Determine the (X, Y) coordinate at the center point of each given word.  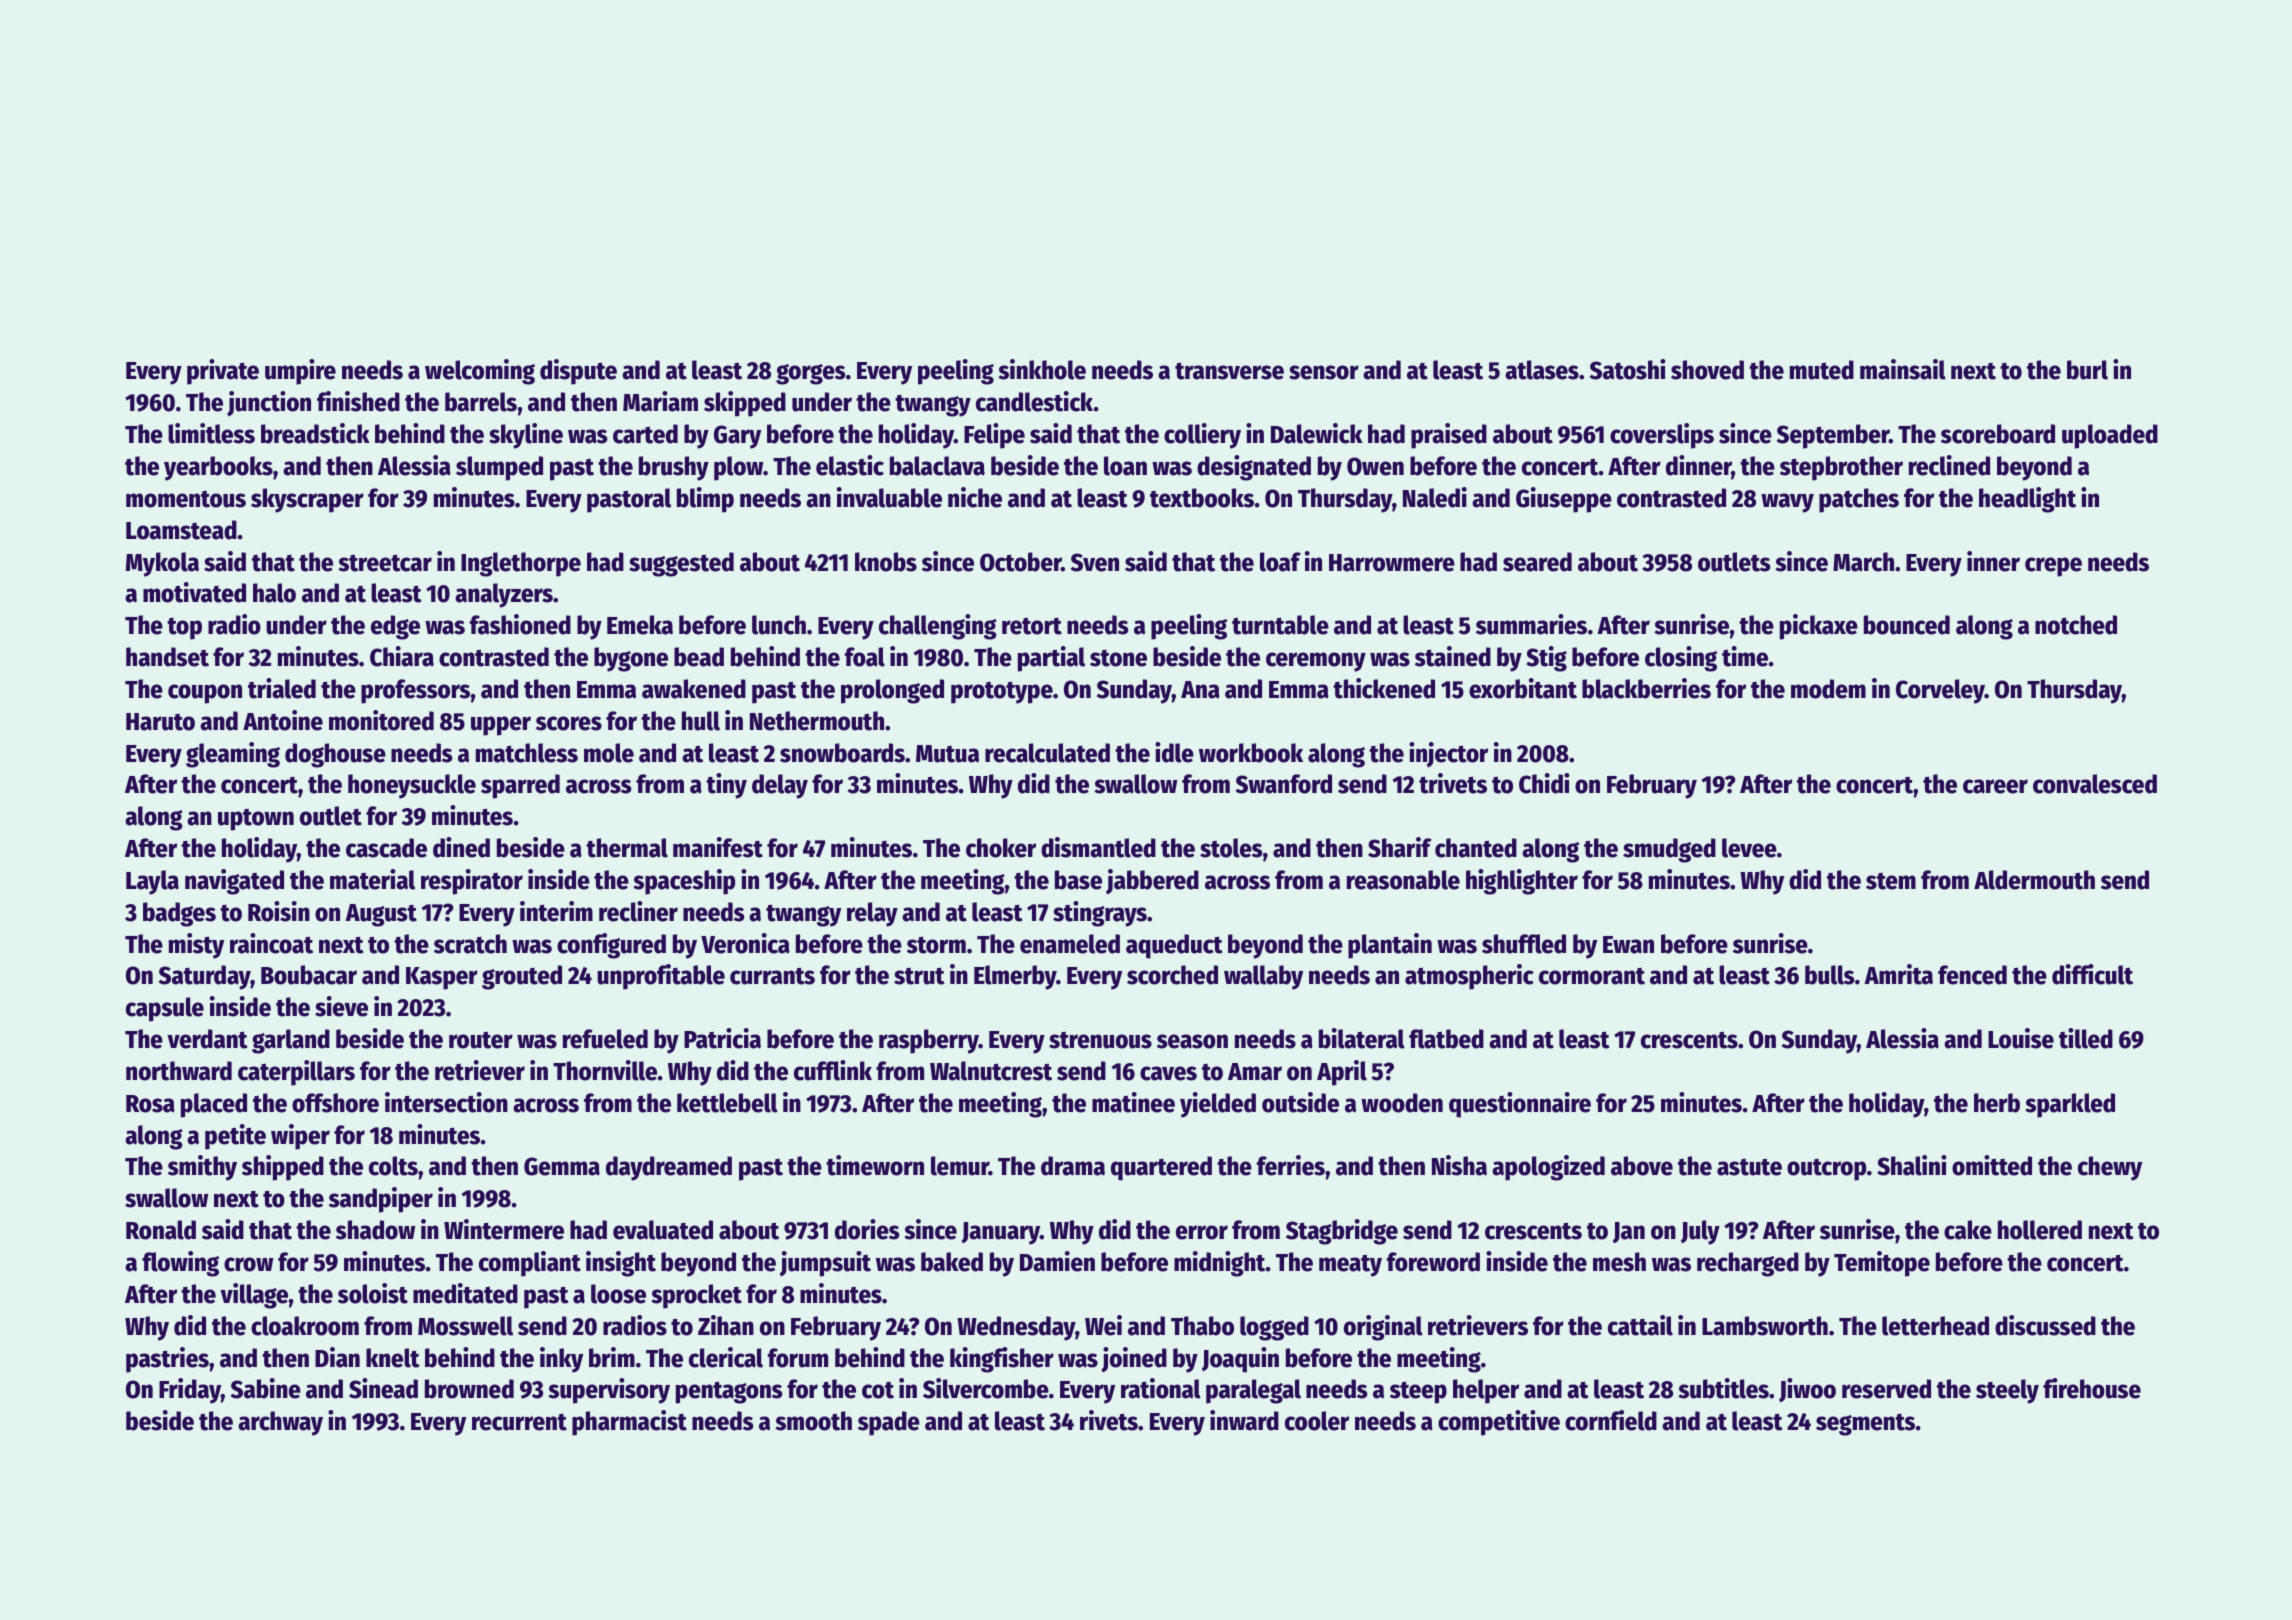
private (223, 372)
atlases (1542, 370)
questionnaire (1520, 1105)
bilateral (1362, 1038)
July (1700, 1232)
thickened (1384, 688)
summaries (1531, 624)
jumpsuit (825, 1264)
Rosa (150, 1104)
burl (2087, 370)
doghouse (335, 755)
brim (612, 1357)
